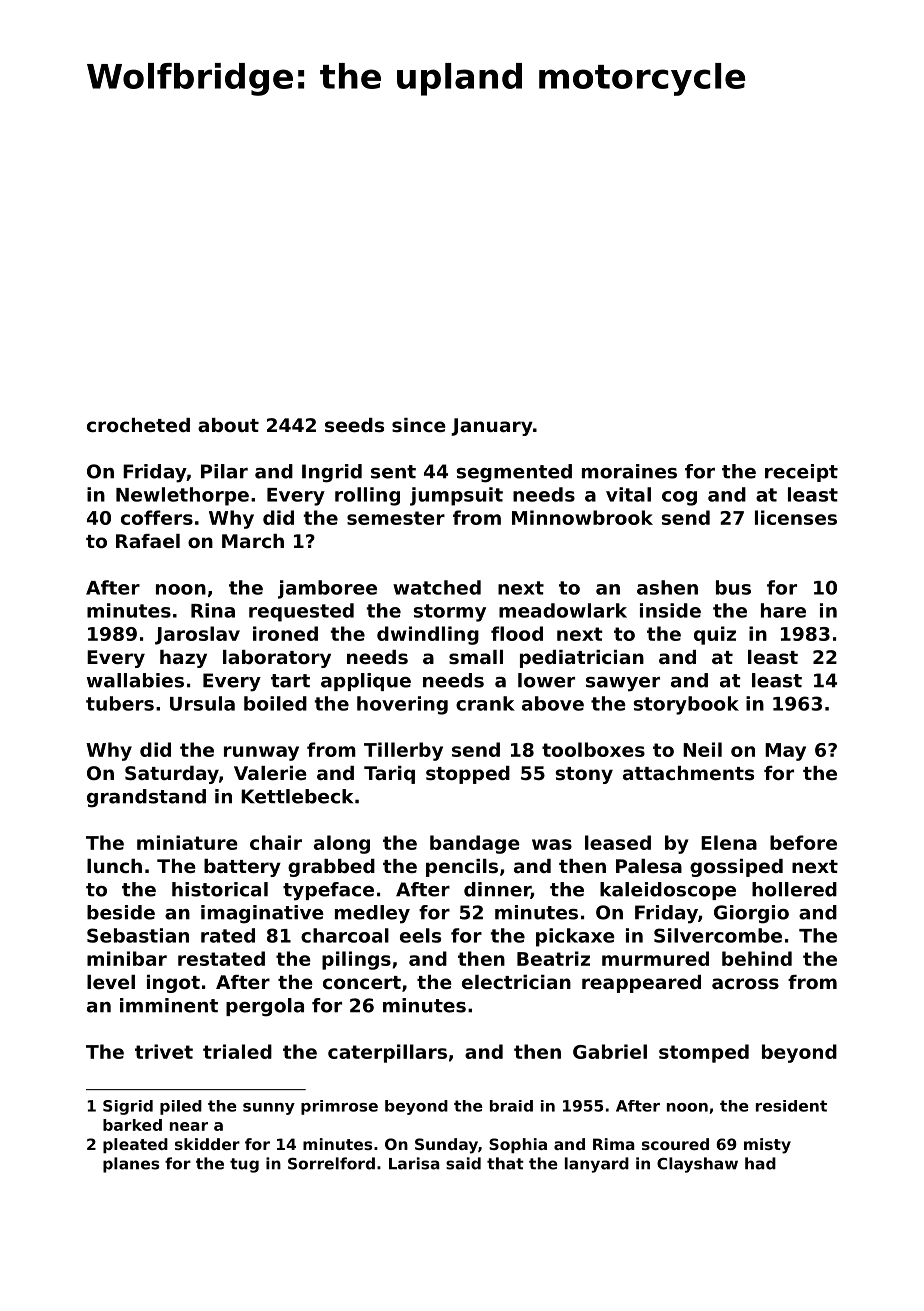 The image size is (924, 1311). Describe the element at coordinates (131, 1165) in the document. I see `planes` at that location.
